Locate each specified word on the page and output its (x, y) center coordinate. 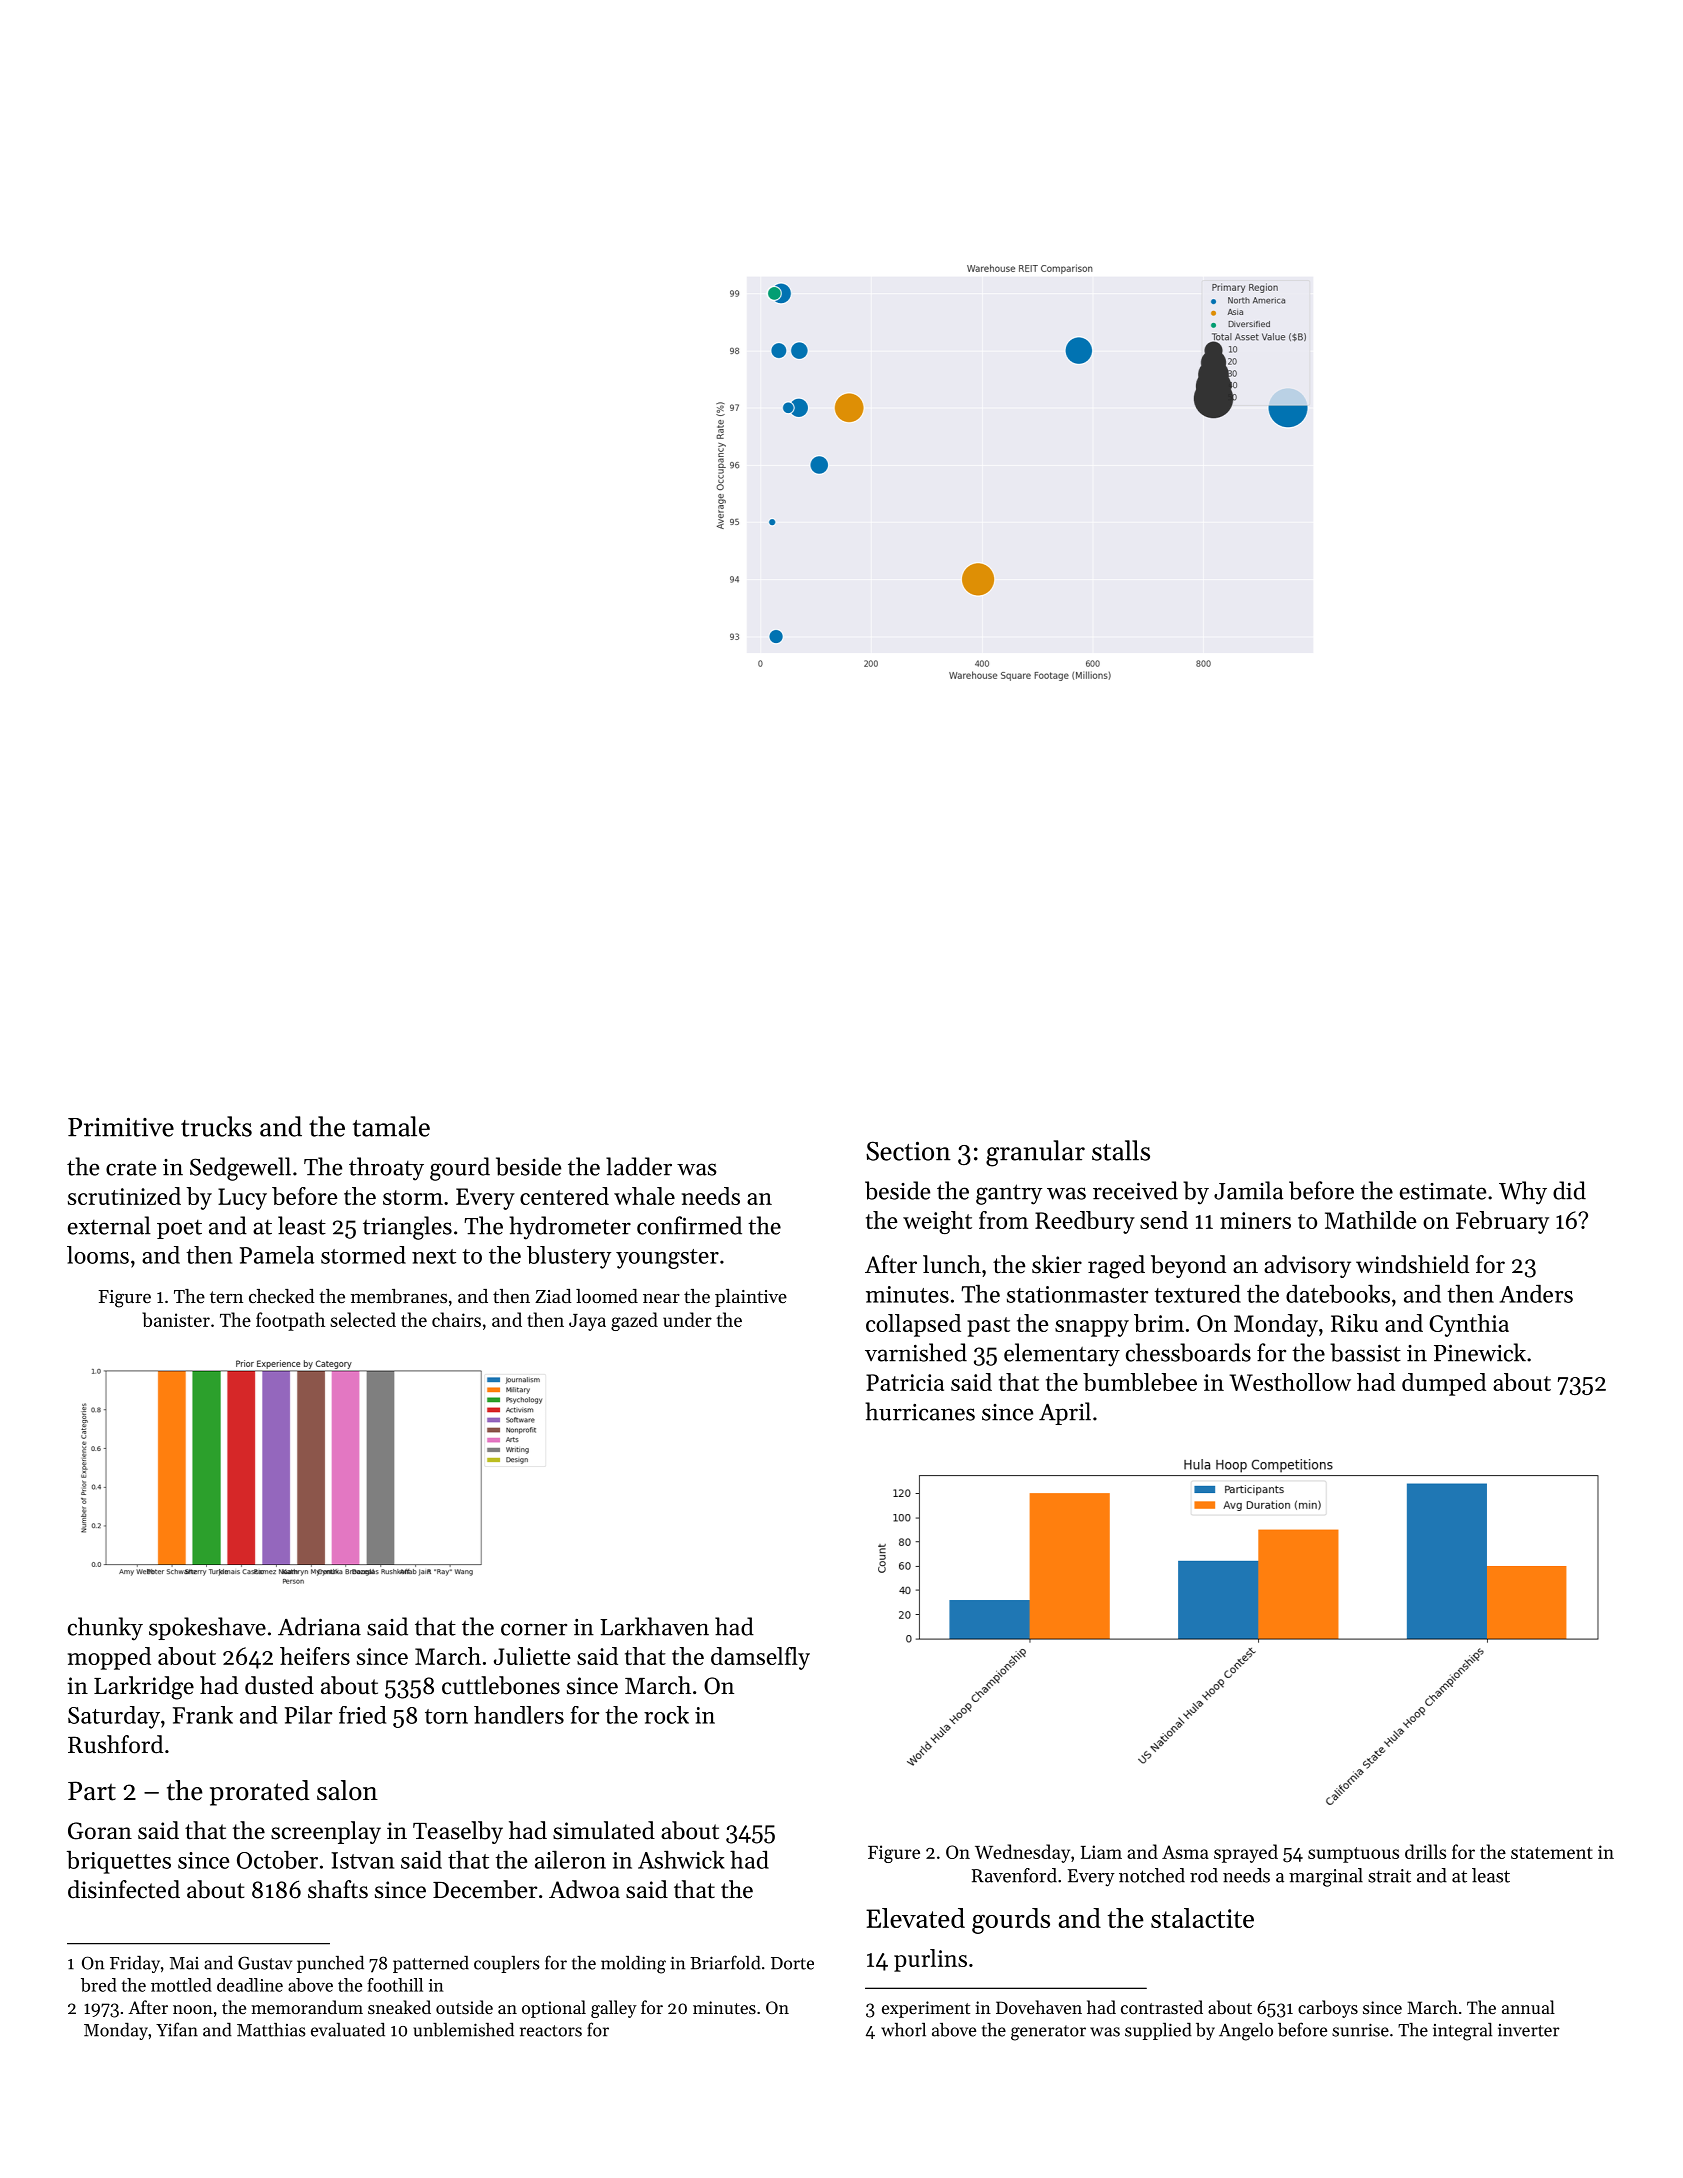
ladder (639, 1166)
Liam (1101, 1852)
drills (1425, 1851)
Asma (1185, 1852)
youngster (667, 1259)
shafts (338, 1889)
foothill (395, 1985)
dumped (1444, 1384)
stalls (1121, 1150)
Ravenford (1014, 1875)
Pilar (309, 1715)
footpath (290, 1321)
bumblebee (1140, 1382)
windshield (1412, 1264)
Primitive (121, 1127)
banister (176, 1319)
